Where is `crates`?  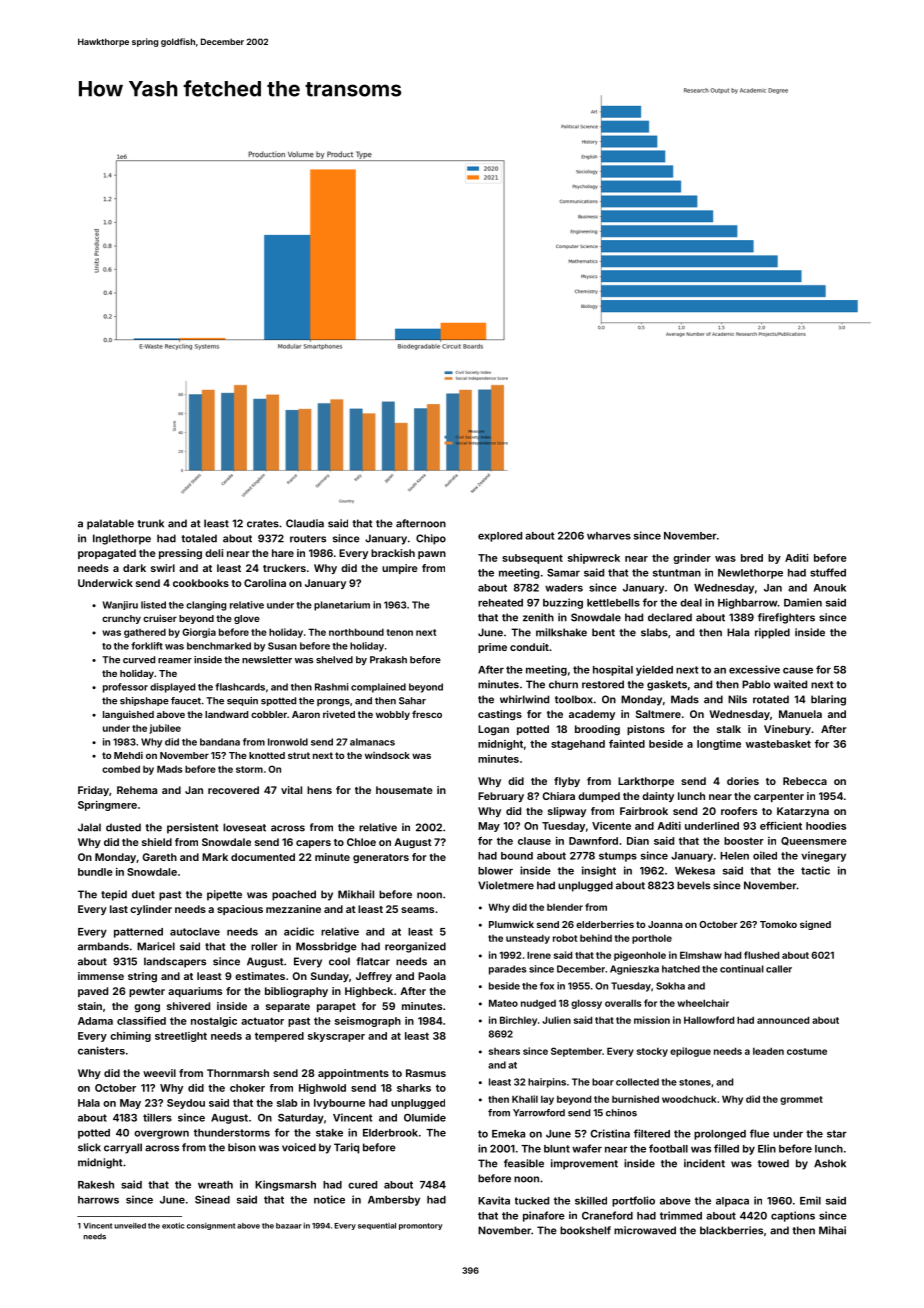
crates is located at coordinates (263, 524).
